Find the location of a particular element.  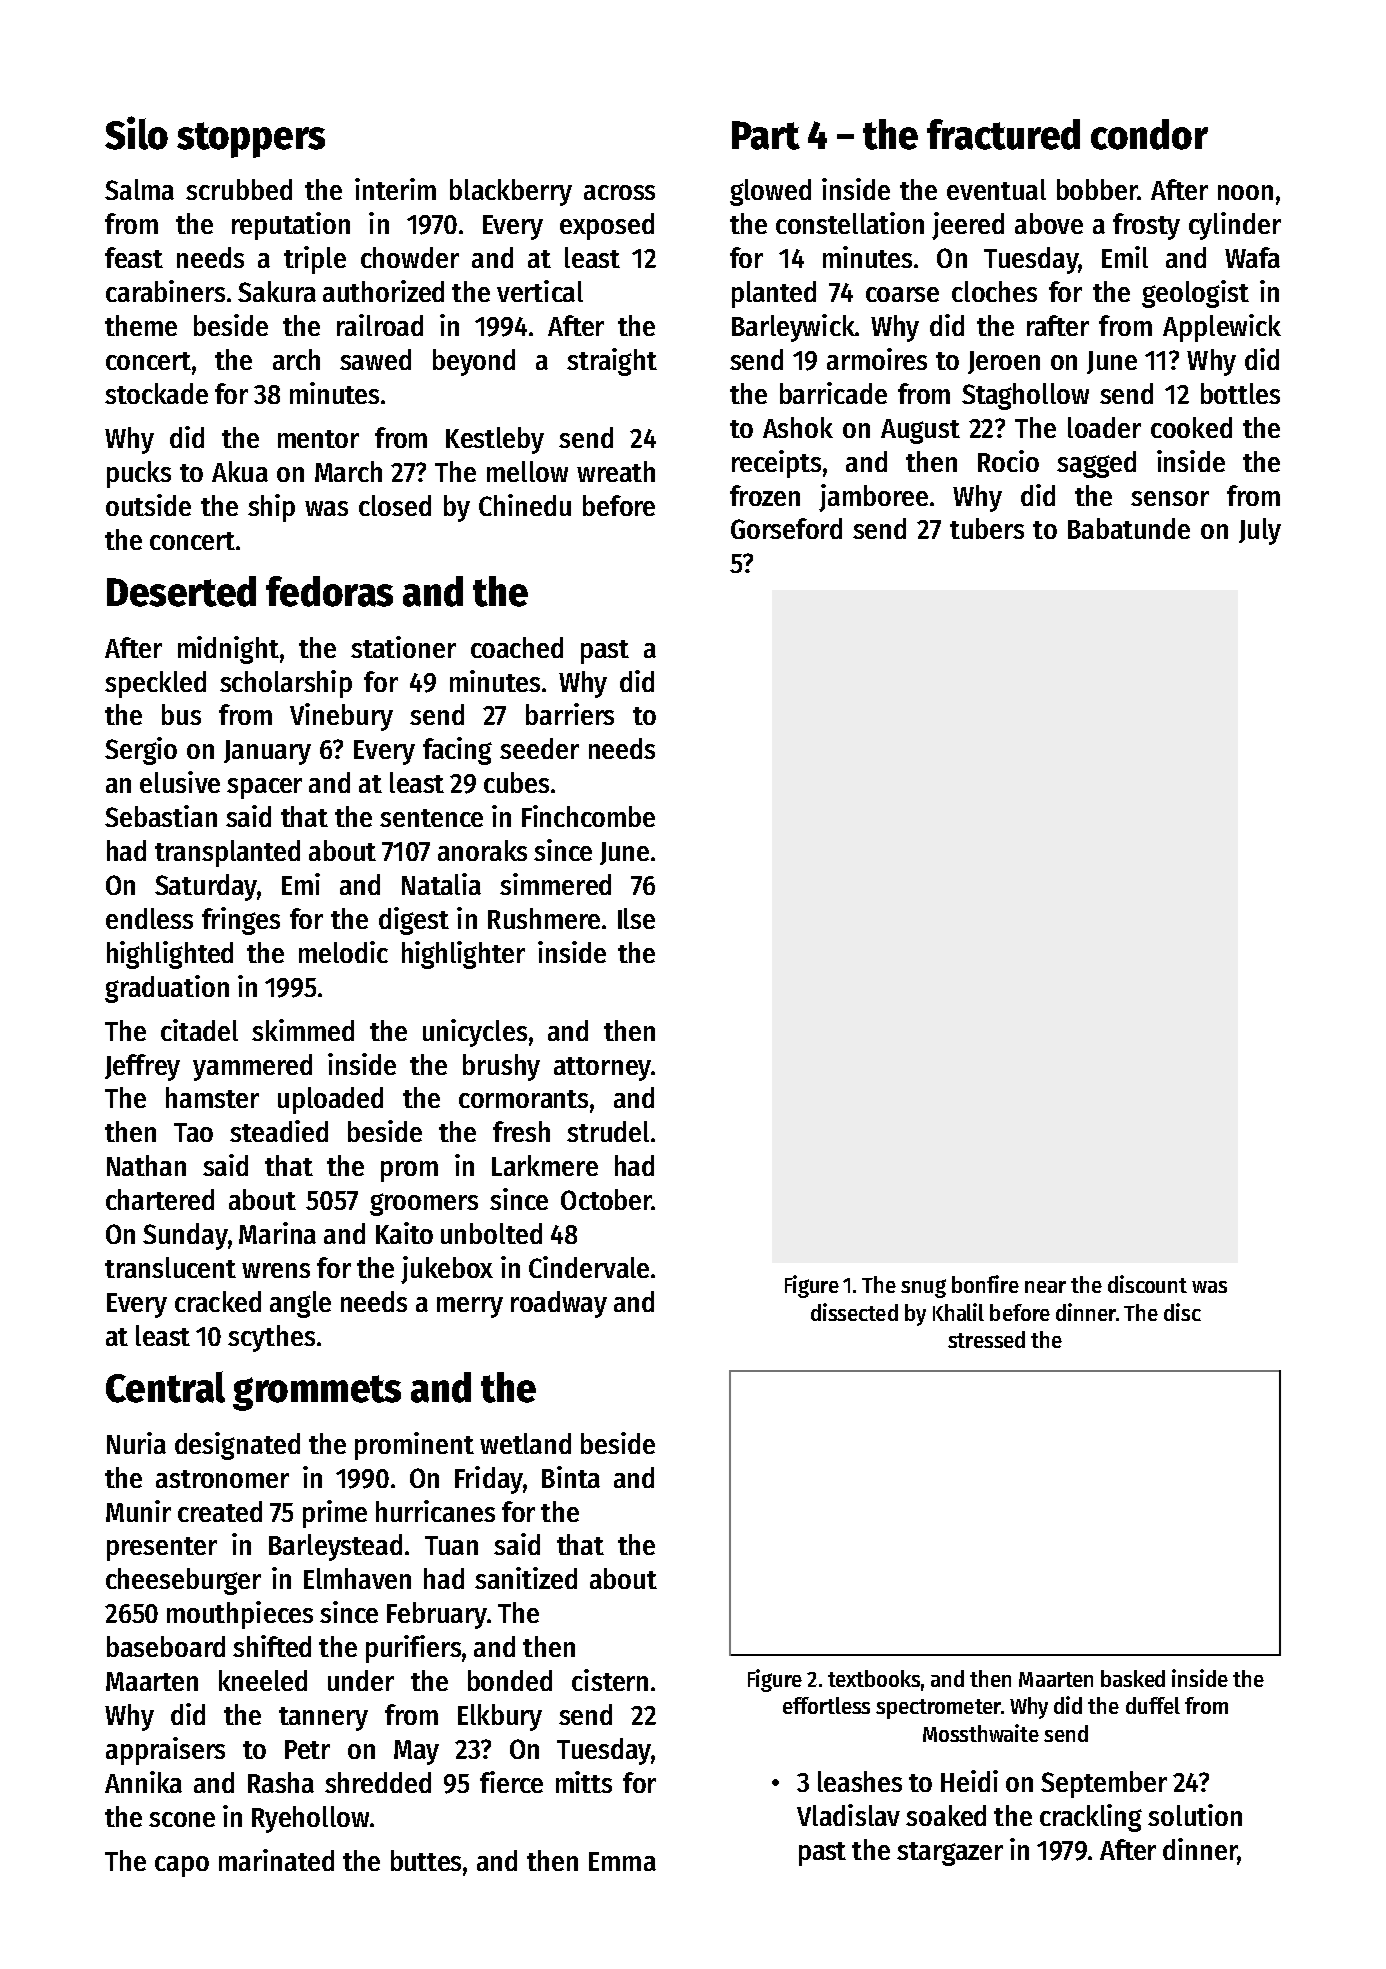

Tao is located at coordinates (193, 1132).
